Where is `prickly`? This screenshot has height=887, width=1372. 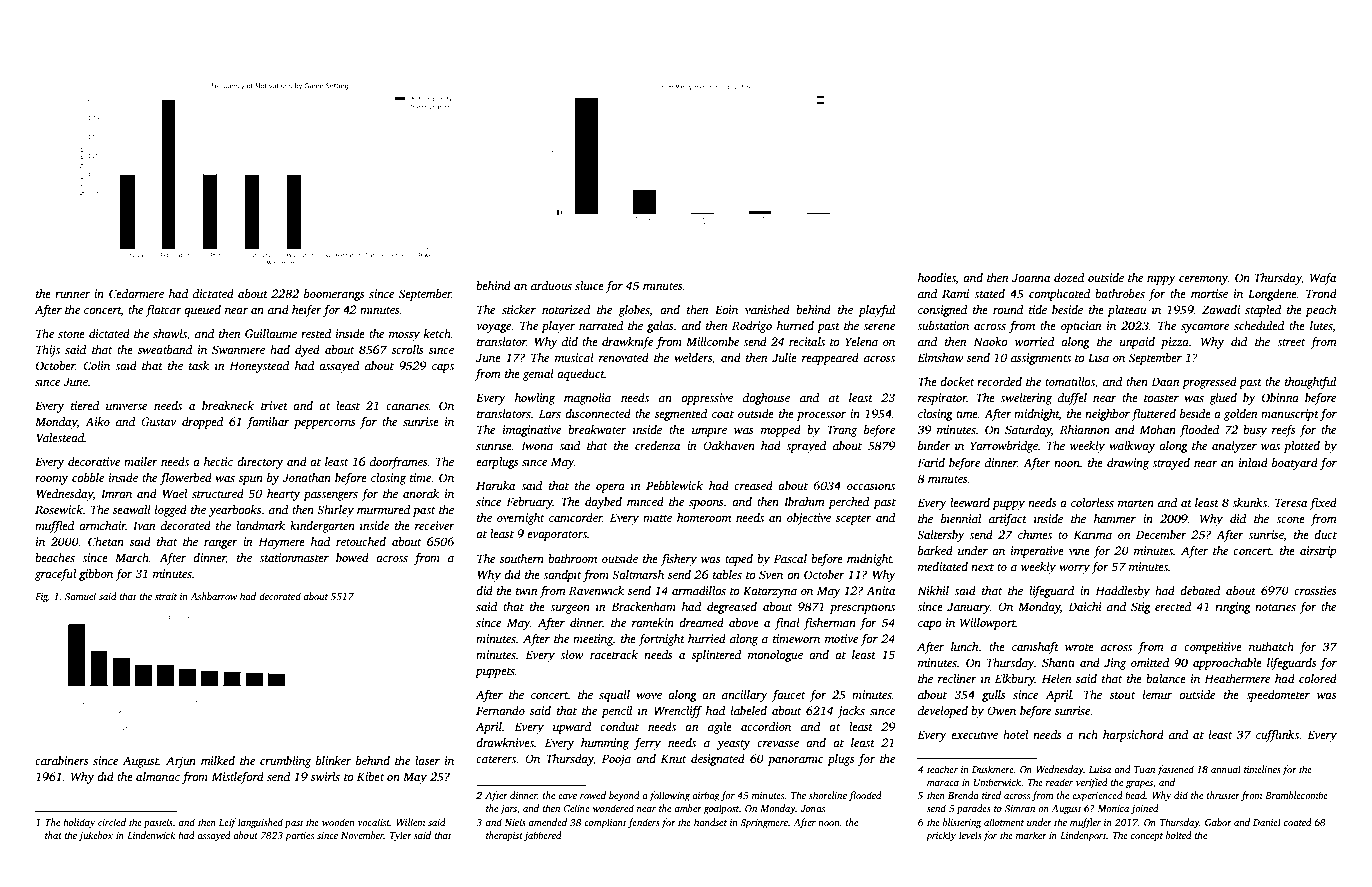
prickly is located at coordinates (941, 836).
